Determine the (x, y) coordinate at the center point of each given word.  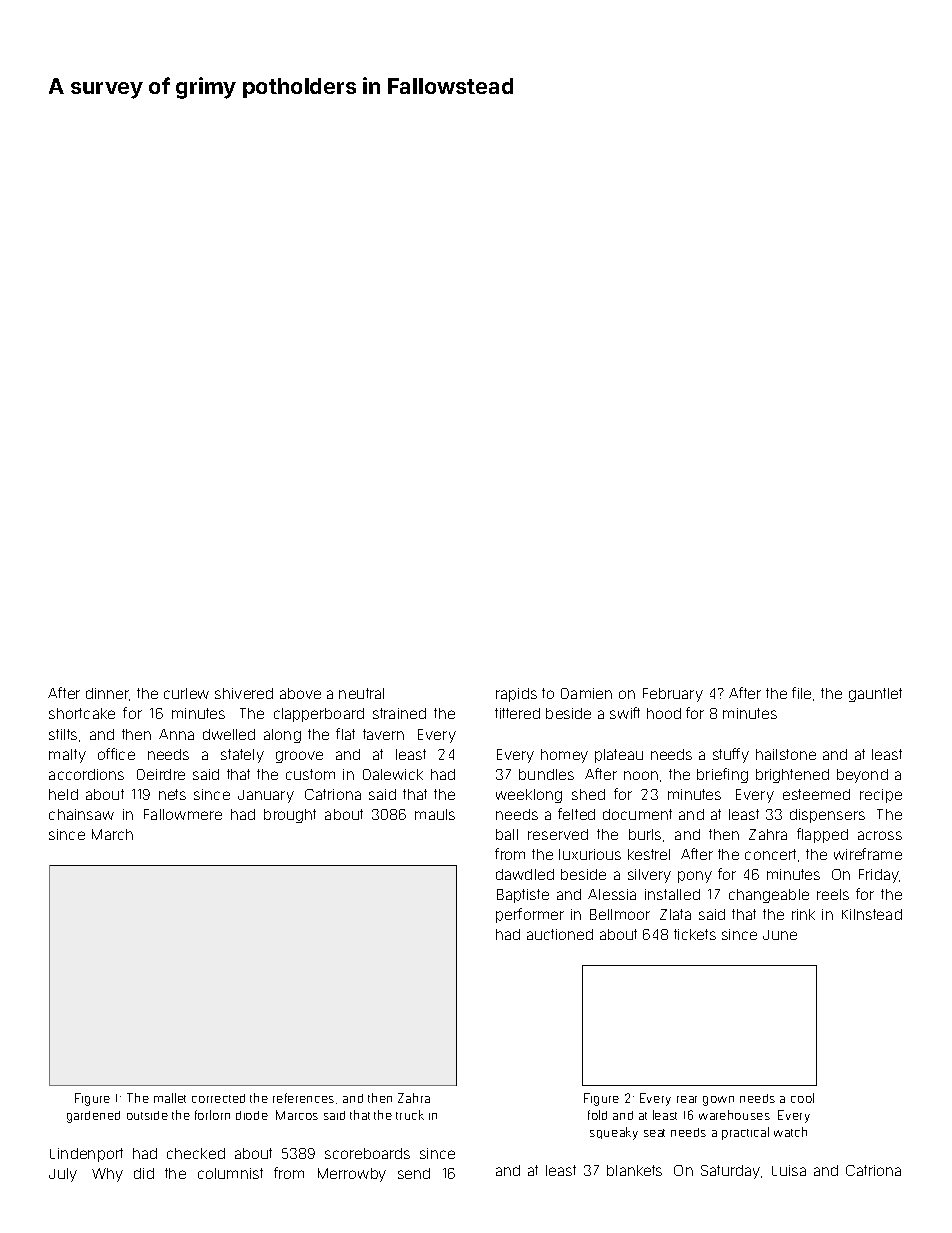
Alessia (612, 894)
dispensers (827, 816)
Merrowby (352, 1175)
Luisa (789, 1170)
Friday (879, 876)
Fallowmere (183, 814)
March (112, 834)
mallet (170, 1098)
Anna (176, 734)
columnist (230, 1173)
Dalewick (393, 774)
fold (597, 1115)
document (637, 814)
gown (718, 1101)
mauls (435, 814)
